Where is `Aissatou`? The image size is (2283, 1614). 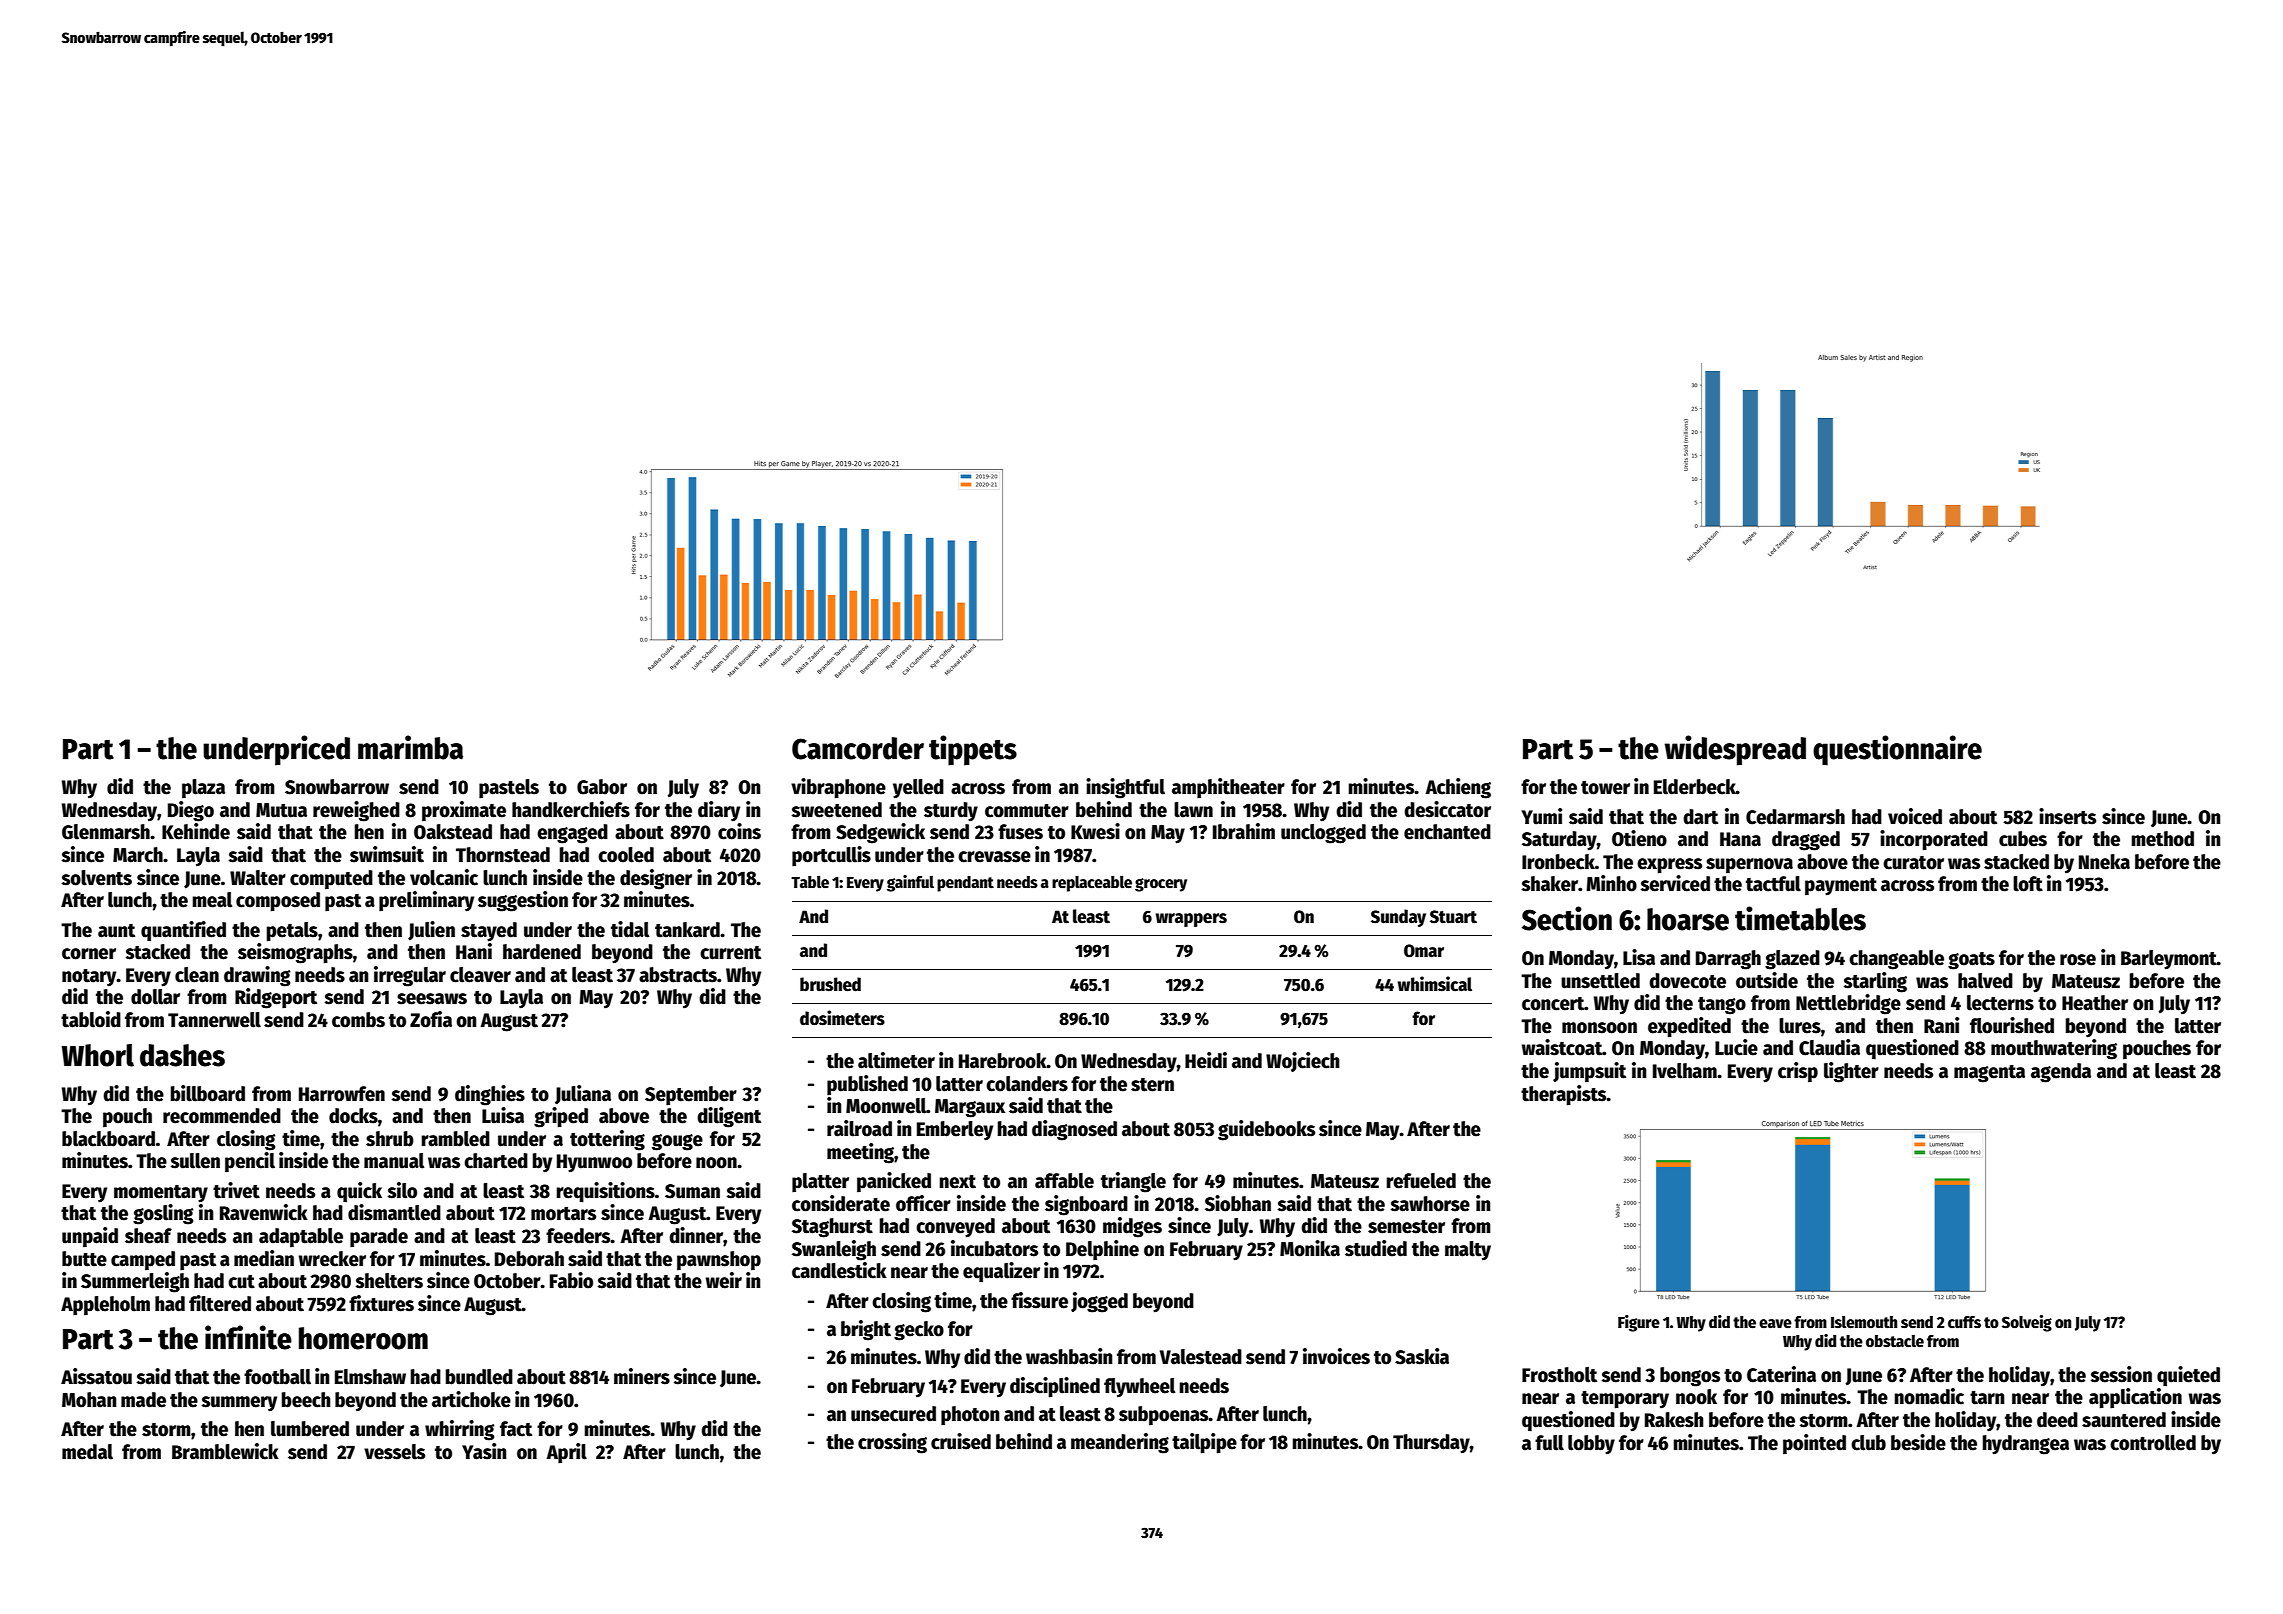 Aissatou is located at coordinates (96, 1376).
